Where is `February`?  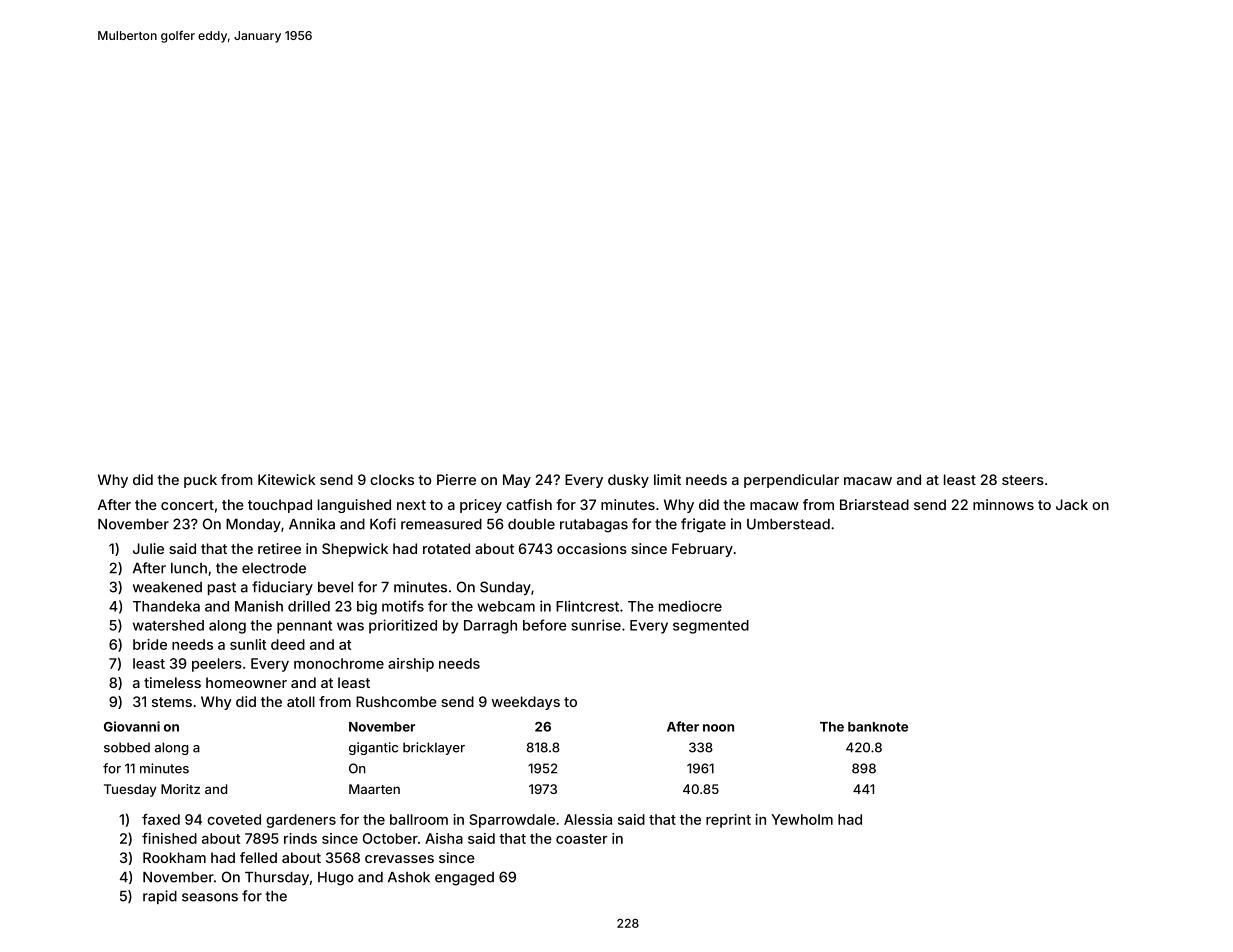 February is located at coordinates (702, 550).
